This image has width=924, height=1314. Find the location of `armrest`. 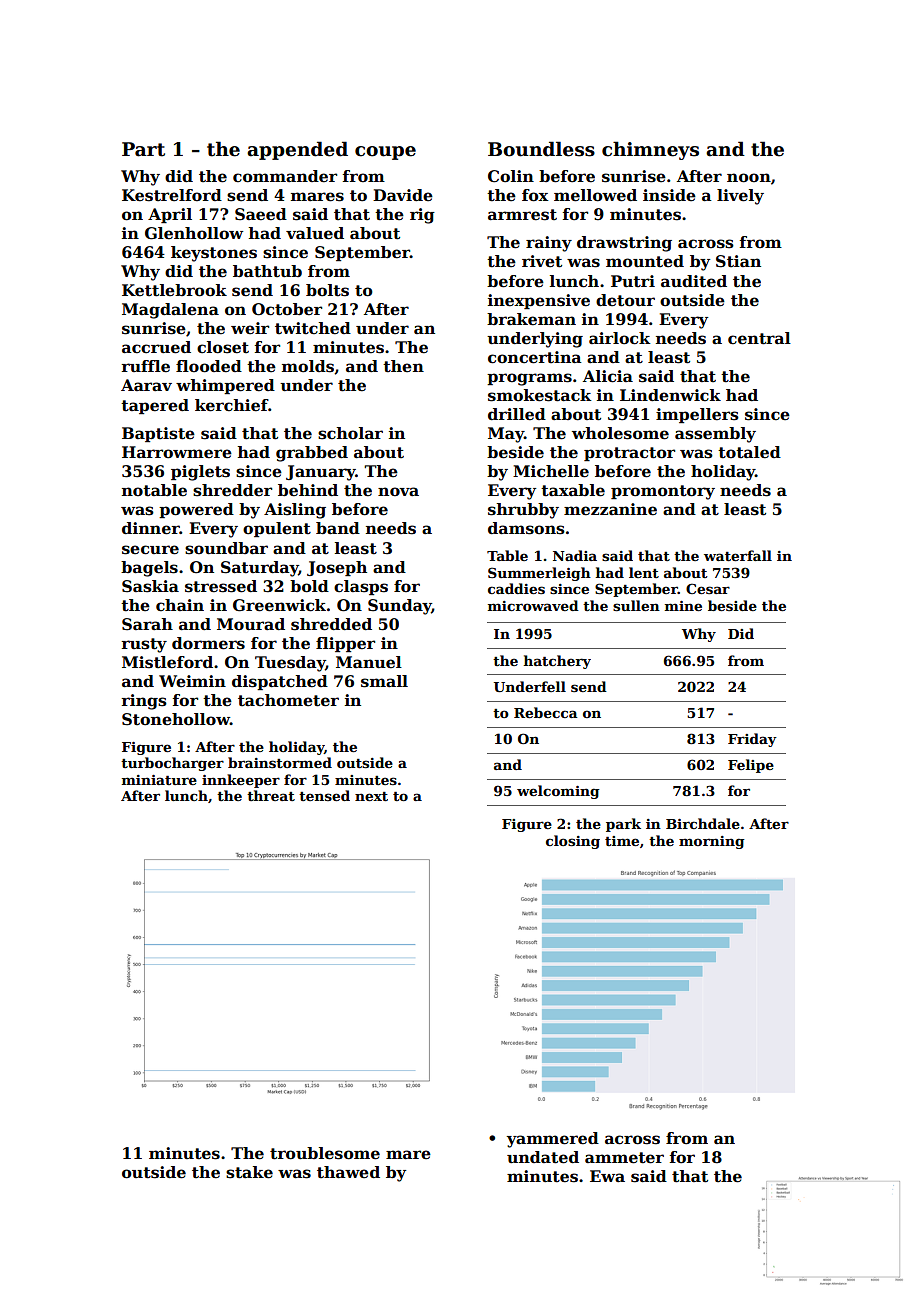

armrest is located at coordinates (522, 215).
